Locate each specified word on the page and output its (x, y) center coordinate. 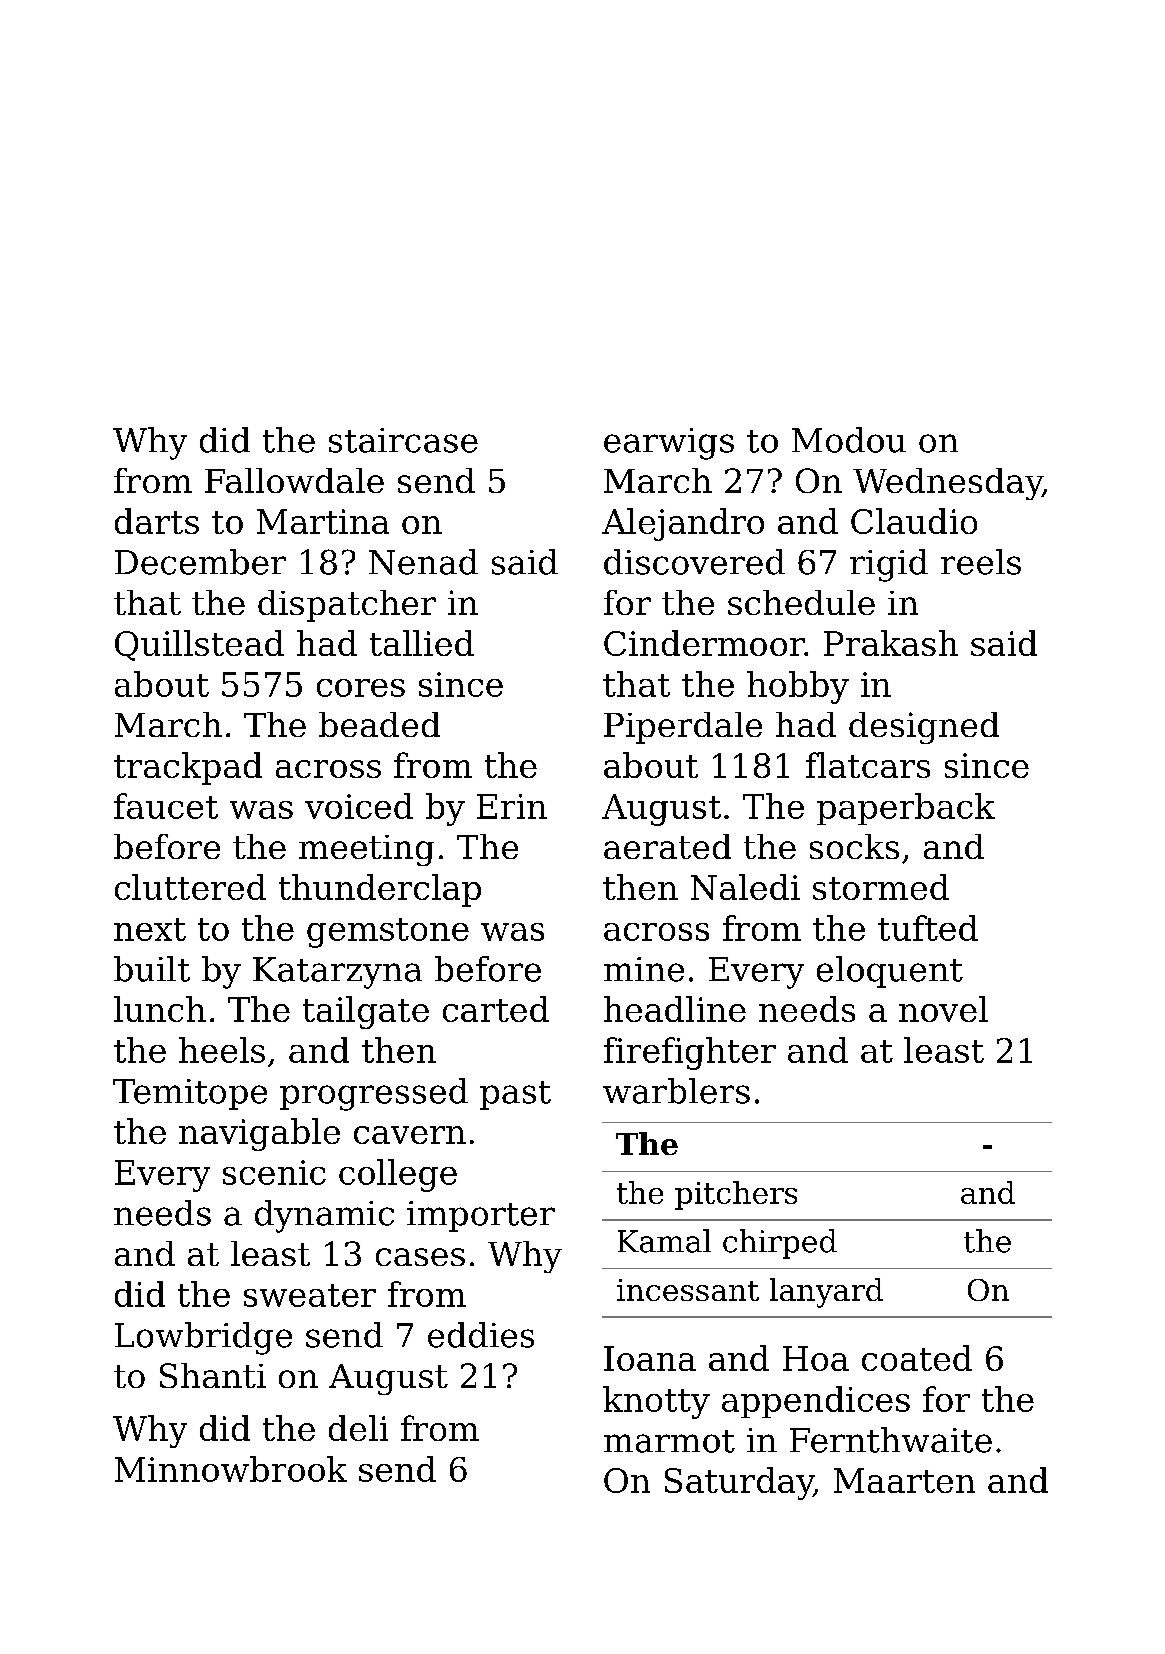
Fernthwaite (891, 1440)
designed (924, 728)
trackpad (188, 768)
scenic (274, 1172)
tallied (422, 643)
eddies (481, 1335)
